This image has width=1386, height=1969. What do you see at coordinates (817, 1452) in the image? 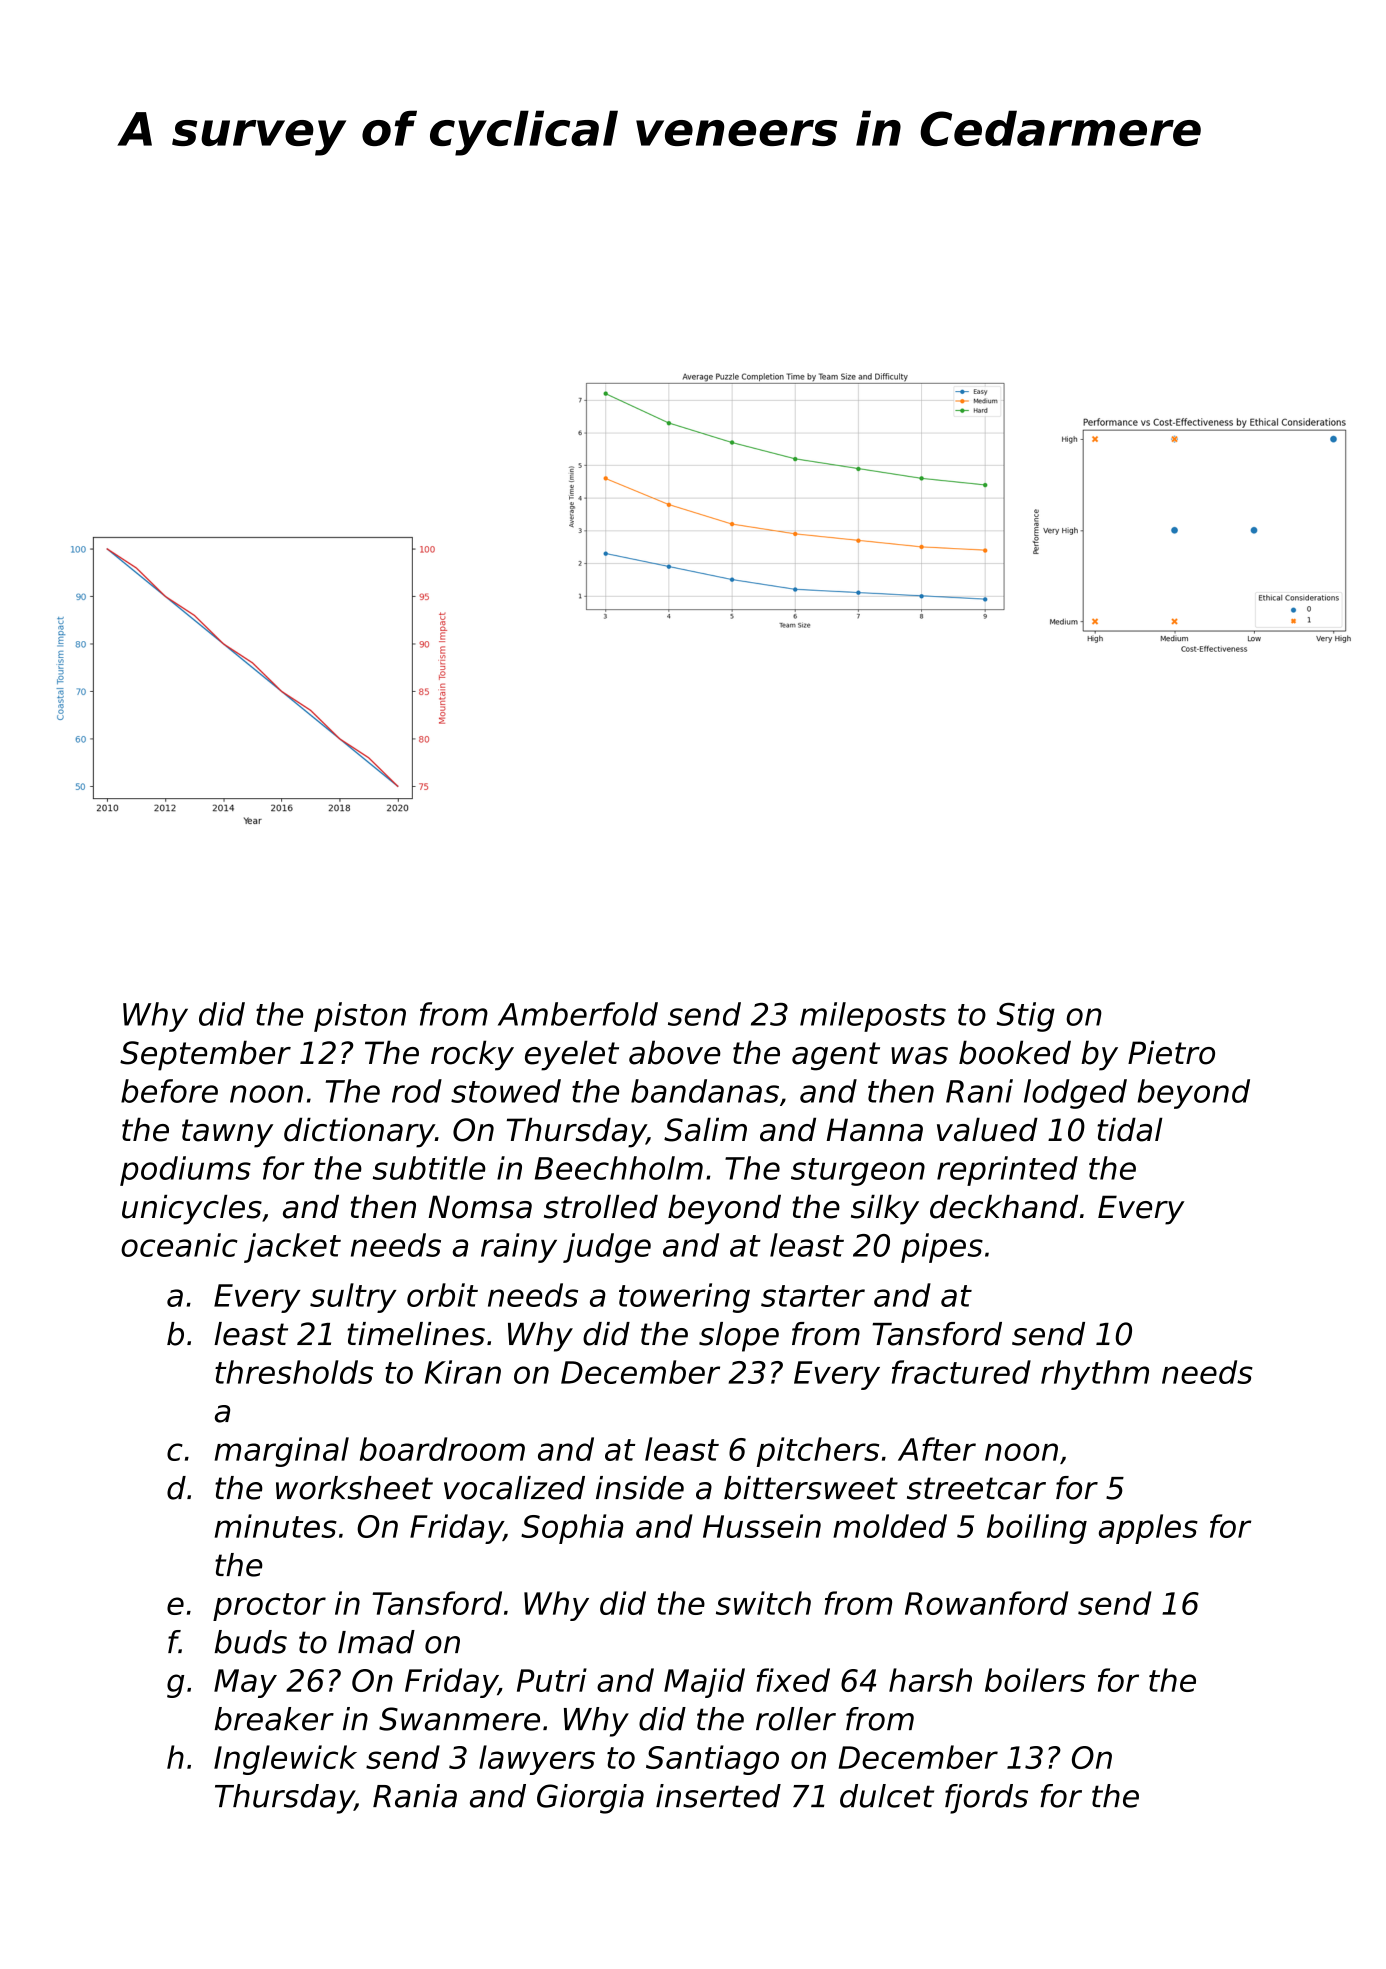
I see `pitchers` at bounding box center [817, 1452].
